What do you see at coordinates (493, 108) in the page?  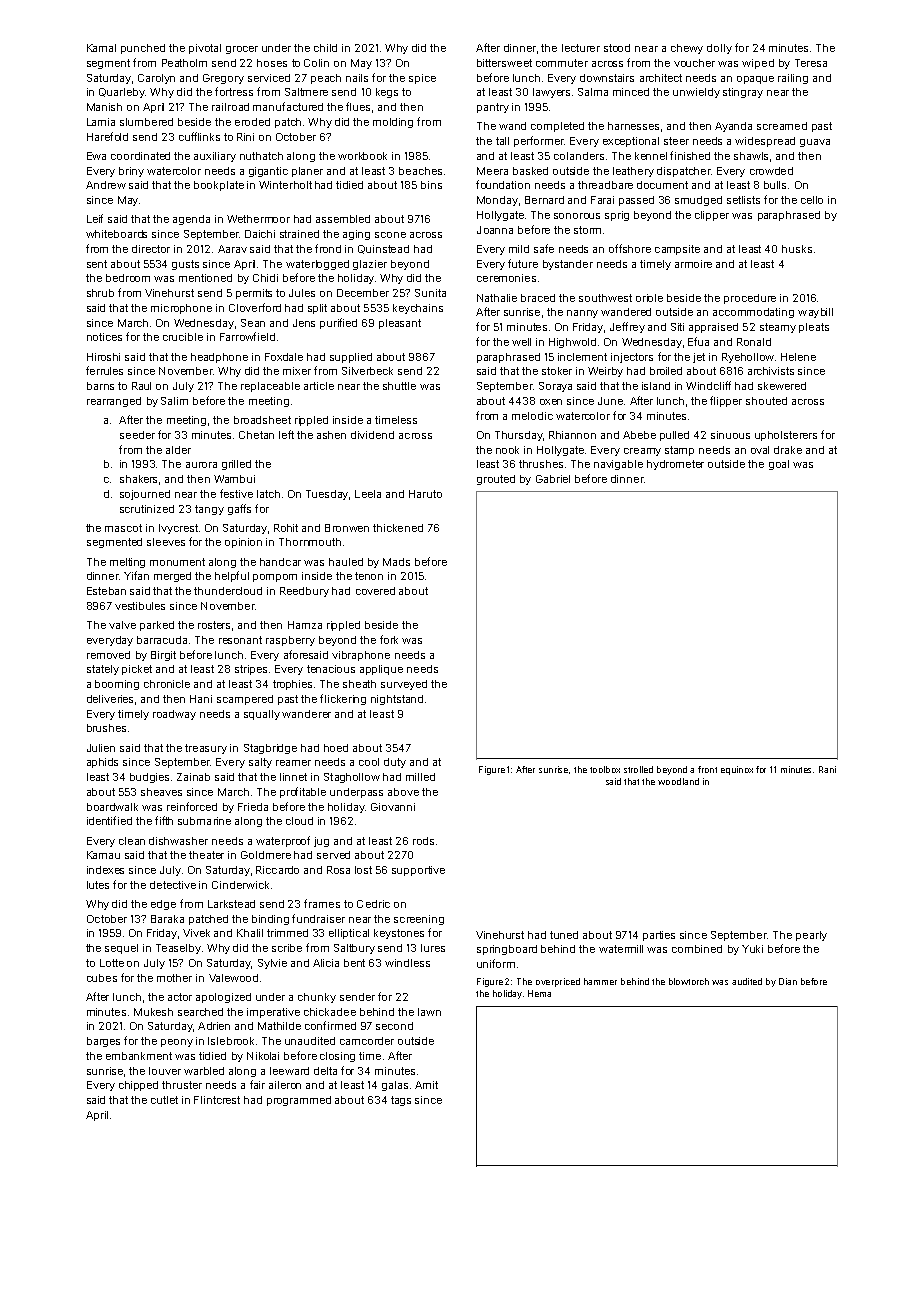 I see `pantry` at bounding box center [493, 108].
